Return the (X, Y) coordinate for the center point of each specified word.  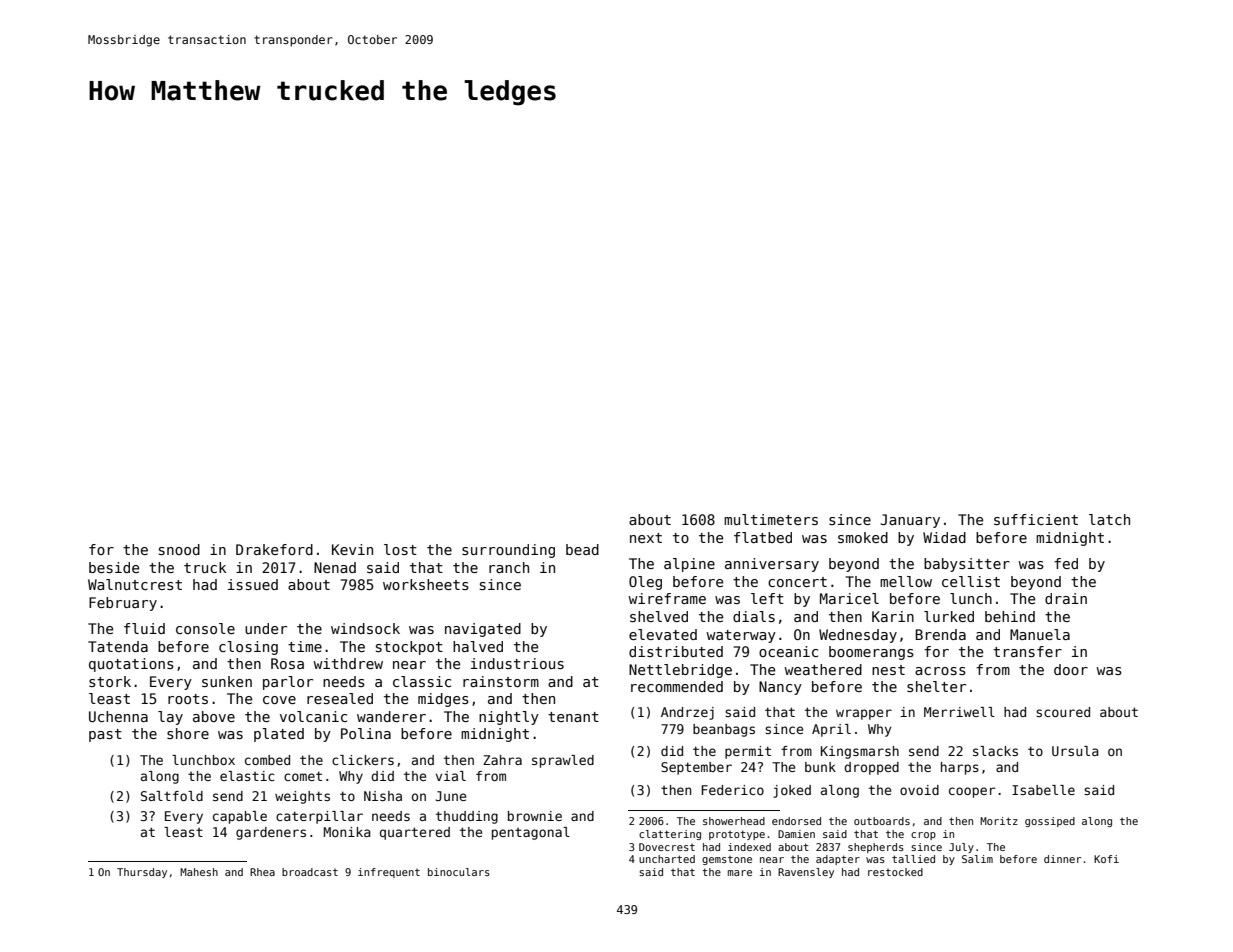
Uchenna (118, 716)
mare (740, 873)
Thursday (142, 873)
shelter (936, 686)
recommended (677, 686)
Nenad (335, 567)
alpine (689, 565)
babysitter (967, 565)
